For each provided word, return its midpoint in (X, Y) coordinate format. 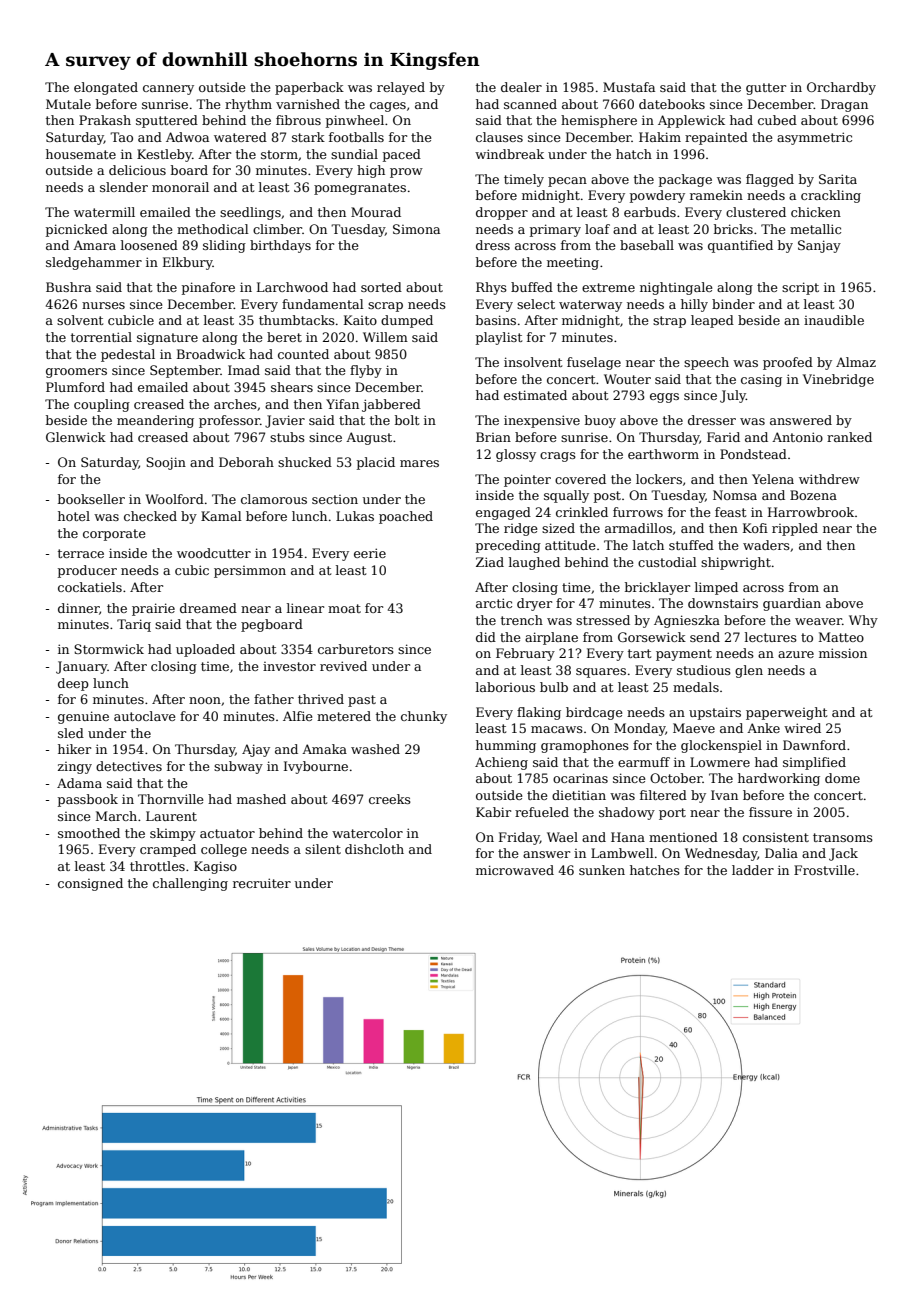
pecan (567, 182)
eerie (370, 553)
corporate (114, 535)
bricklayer (657, 588)
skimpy (173, 834)
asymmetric (814, 138)
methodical (213, 229)
